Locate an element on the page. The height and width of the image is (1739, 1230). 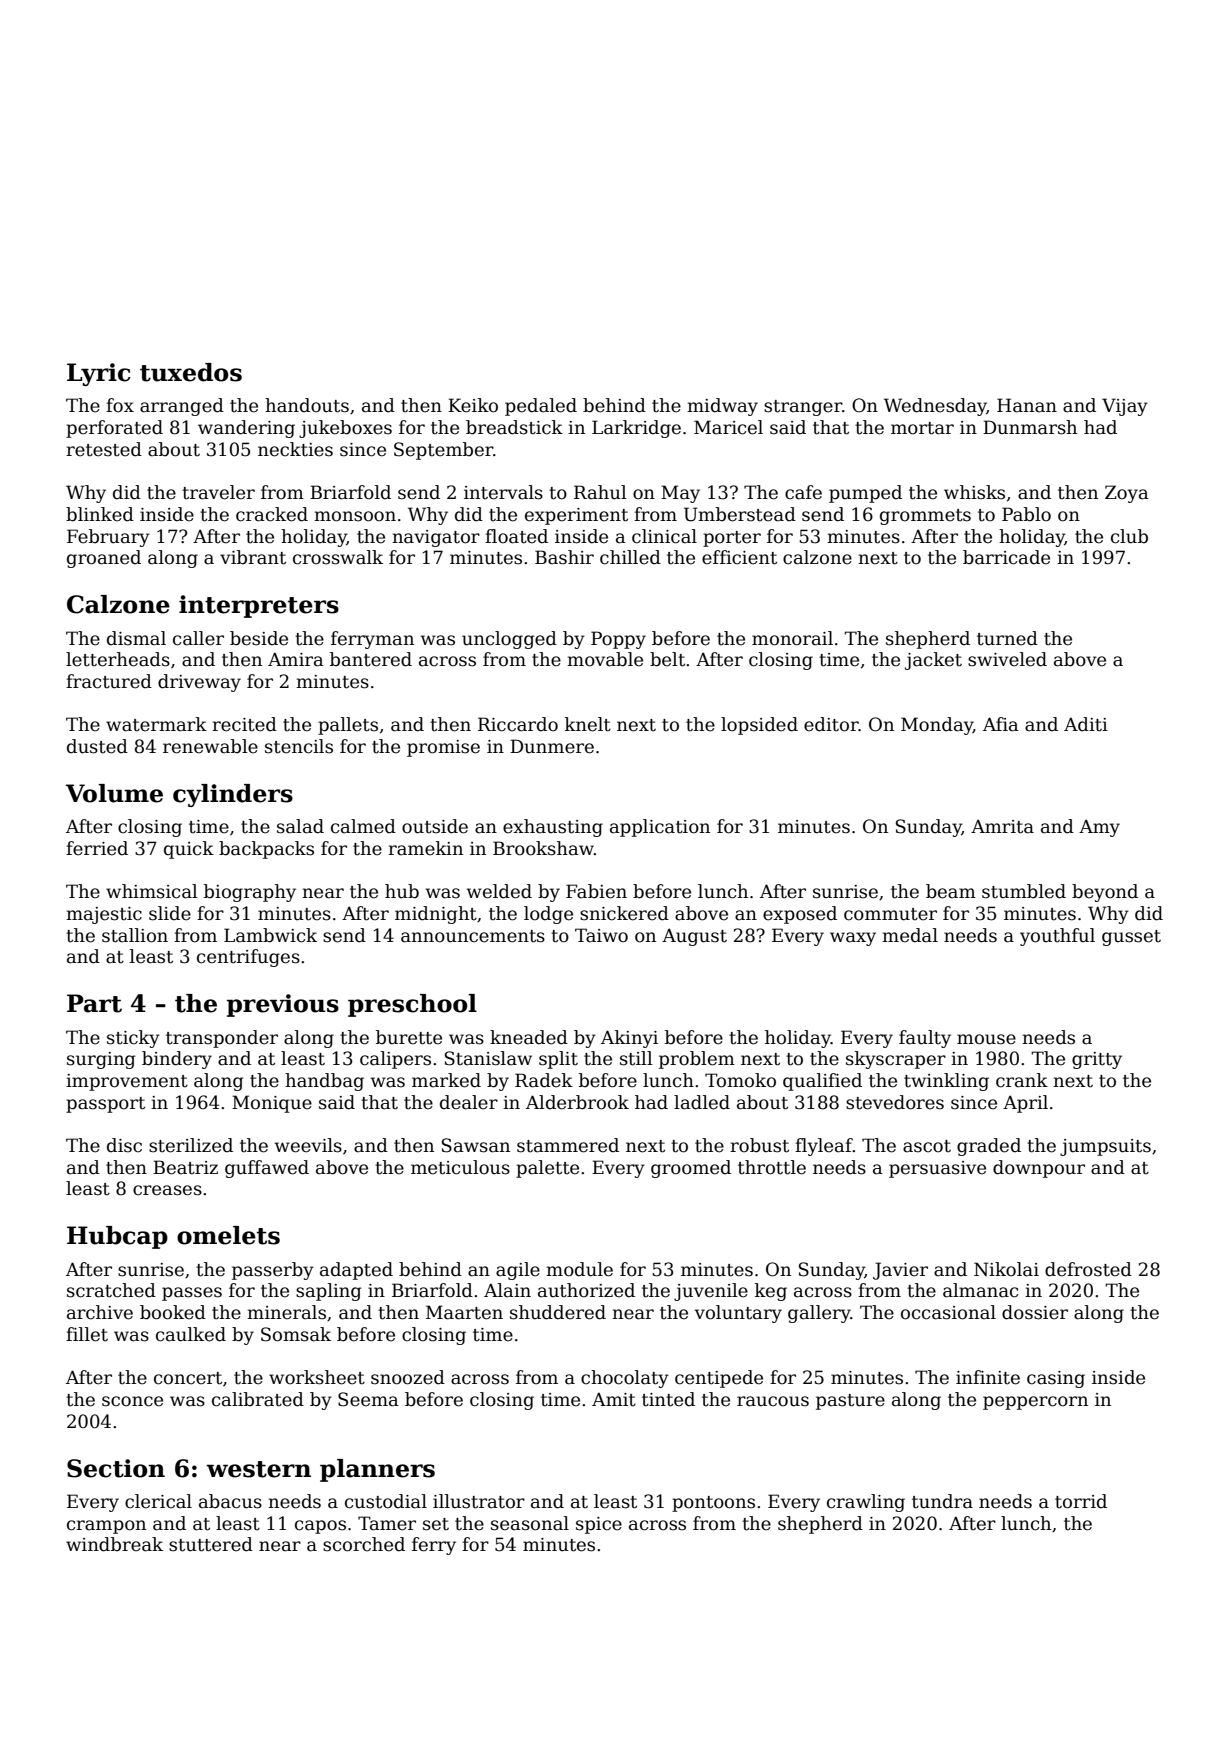
whisks is located at coordinates (974, 492).
